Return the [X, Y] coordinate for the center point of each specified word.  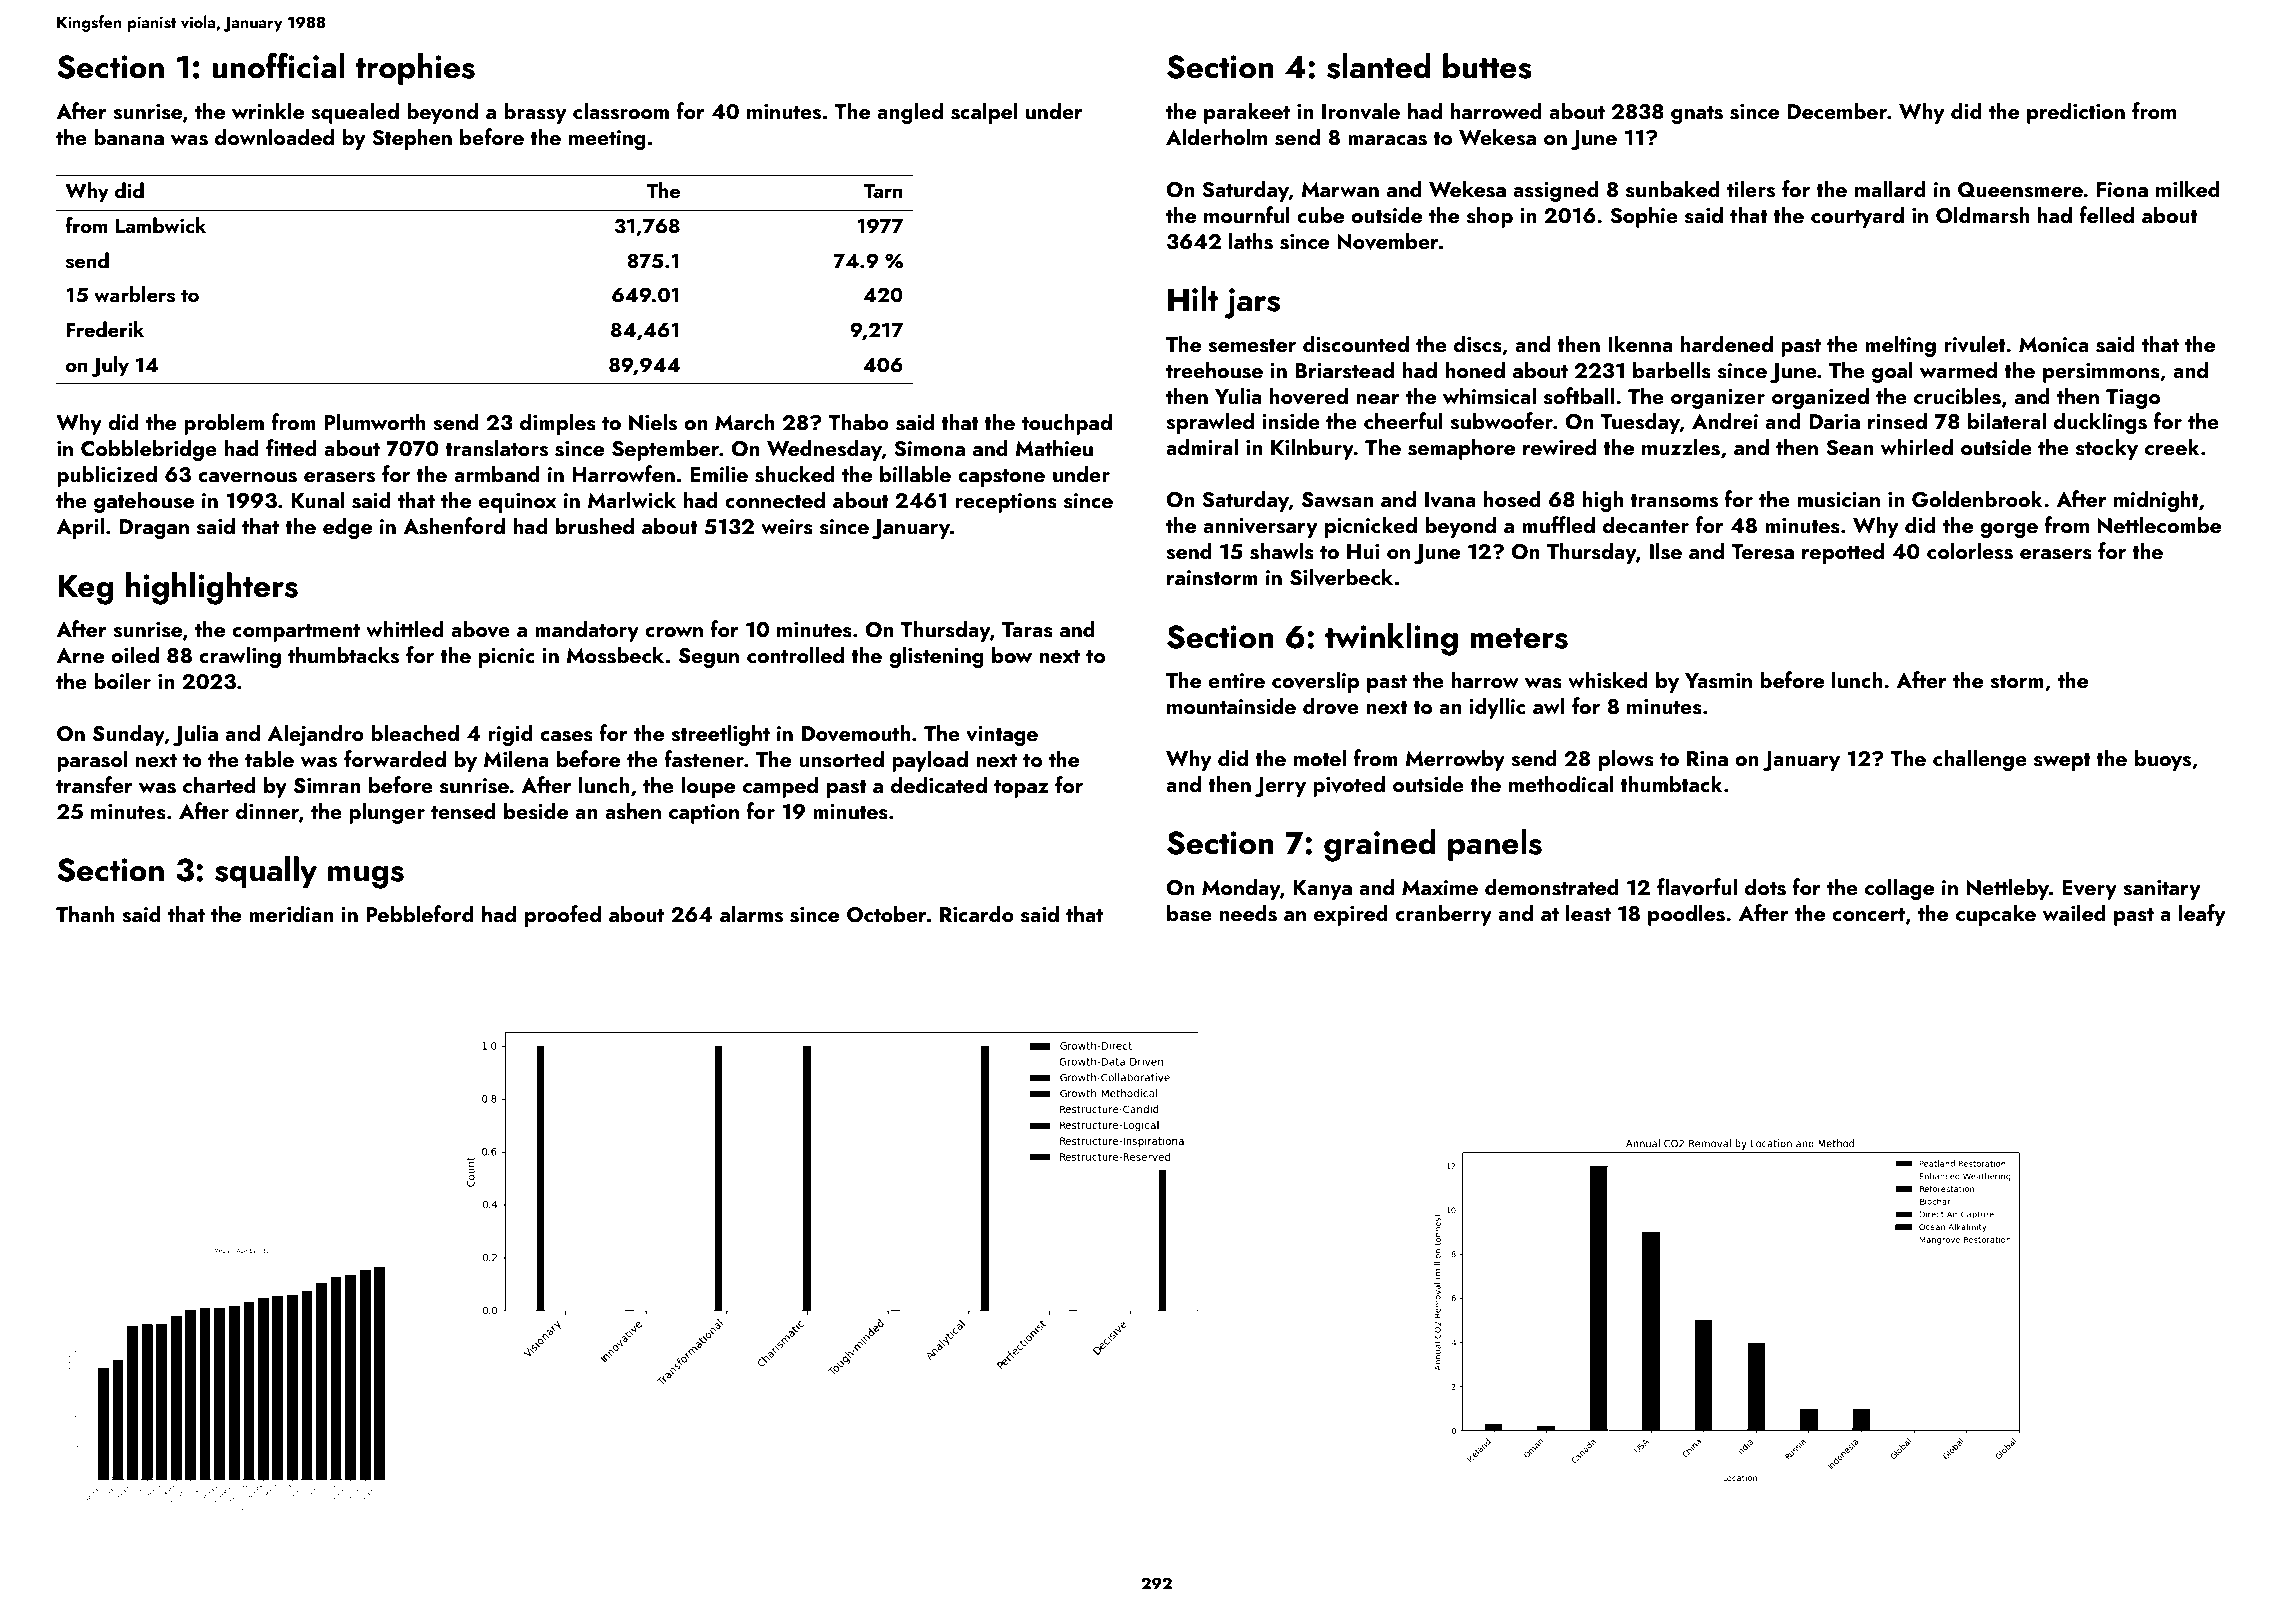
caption [704, 814]
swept [2062, 762]
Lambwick [160, 225]
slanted [1379, 66]
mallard [1890, 188]
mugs [366, 877]
